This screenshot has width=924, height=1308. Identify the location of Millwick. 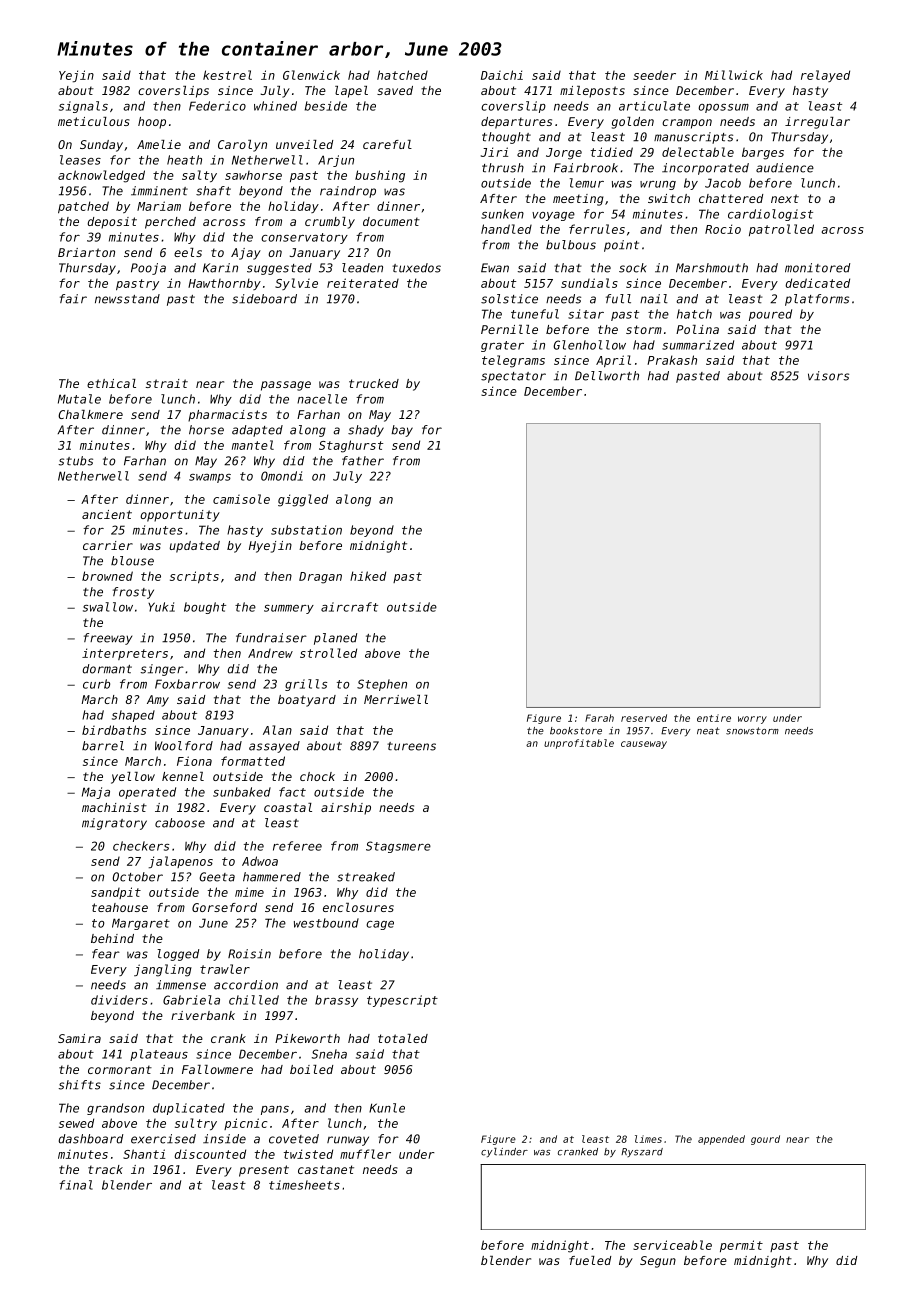
(734, 75).
